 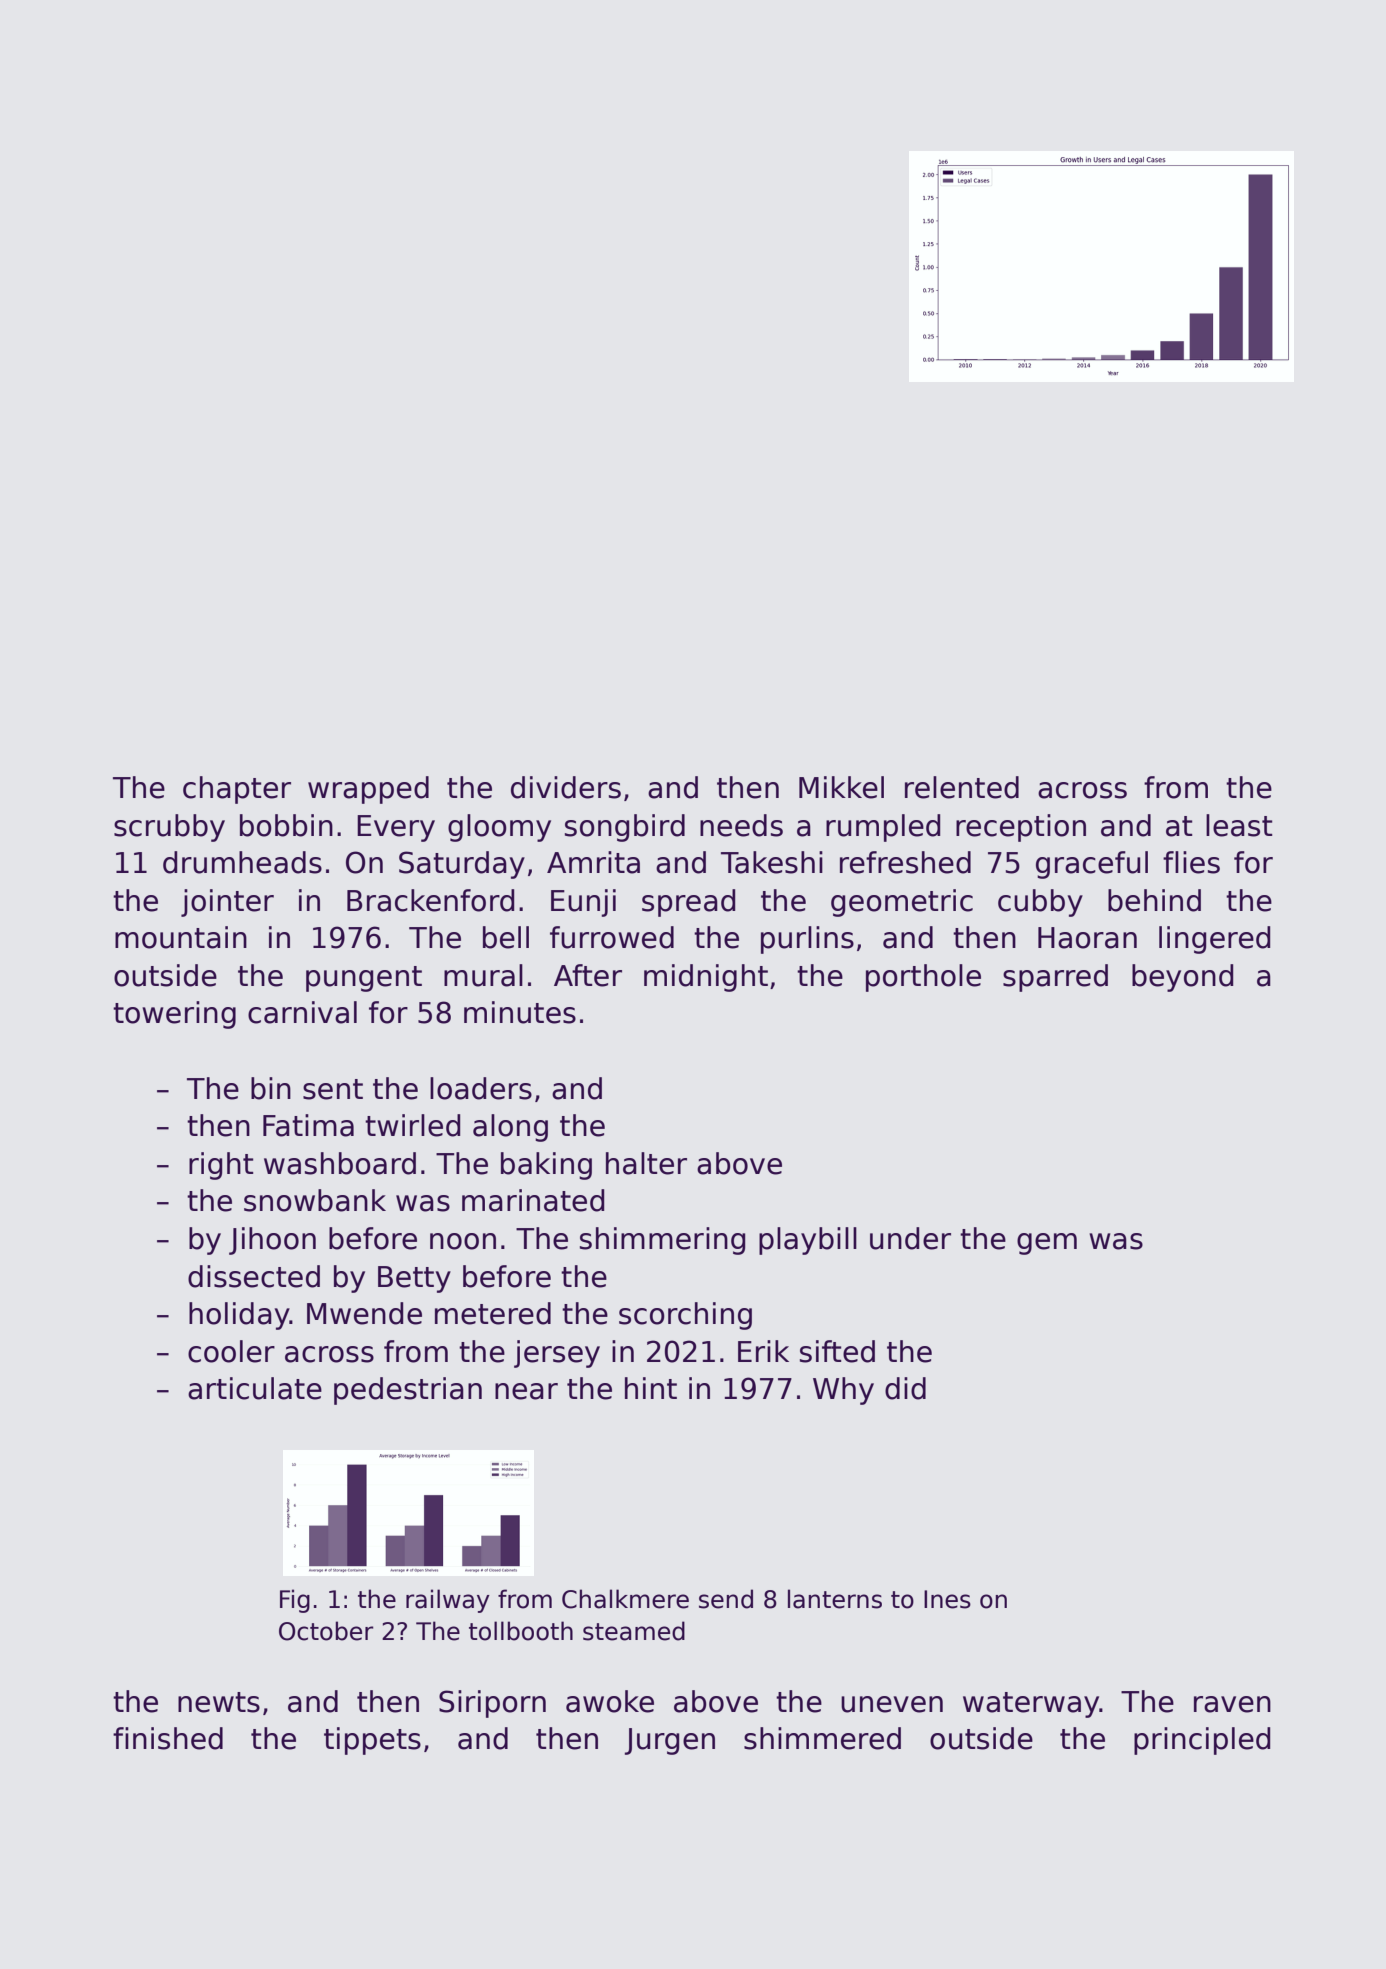 I want to click on Siriporn, so click(x=492, y=1704).
